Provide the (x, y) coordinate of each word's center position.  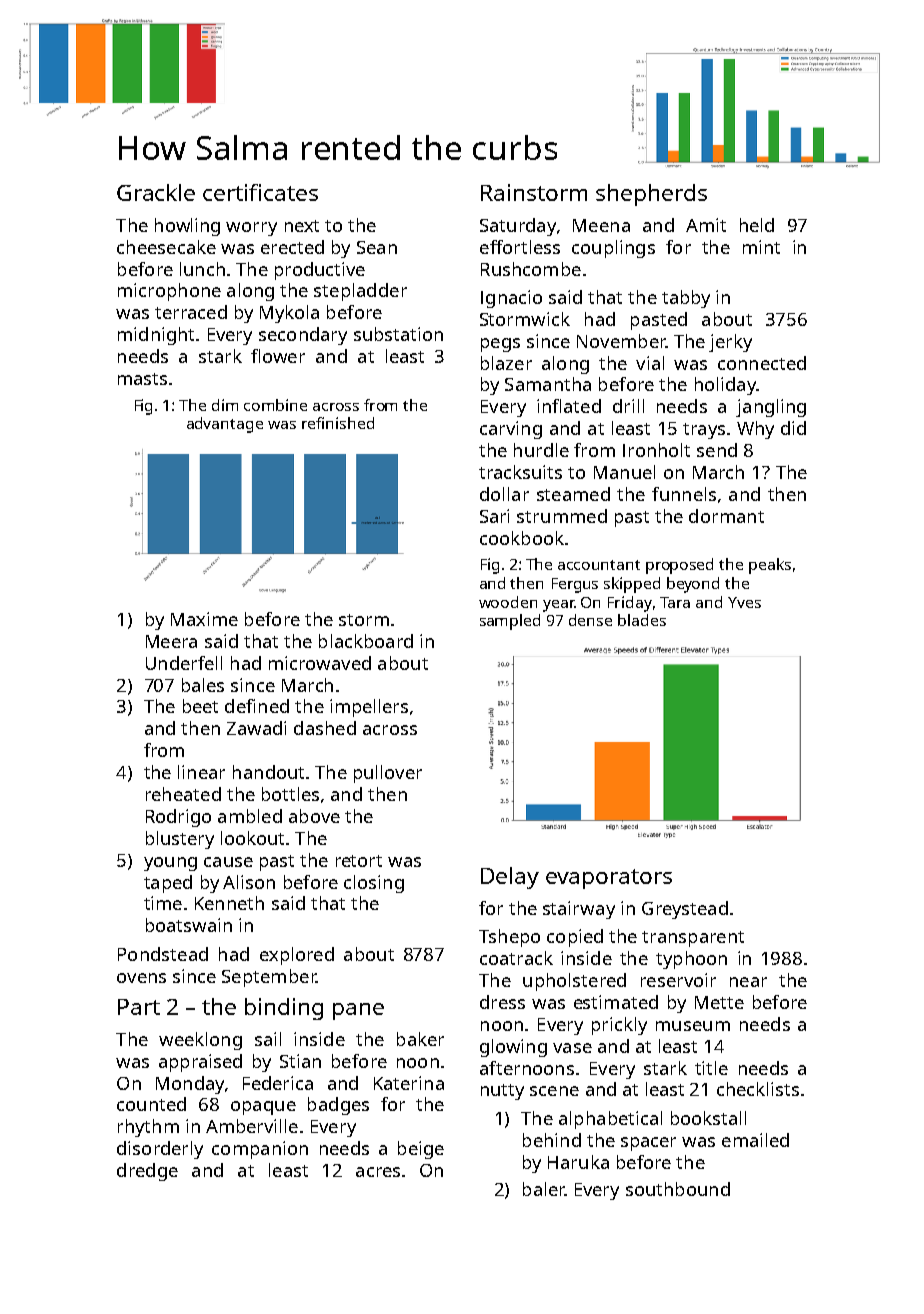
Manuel (624, 472)
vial (650, 363)
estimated (616, 1002)
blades (642, 620)
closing (374, 884)
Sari (494, 516)
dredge (147, 1172)
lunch (202, 269)
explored (297, 956)
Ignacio (511, 299)
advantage (225, 425)
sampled (510, 622)
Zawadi (256, 728)
